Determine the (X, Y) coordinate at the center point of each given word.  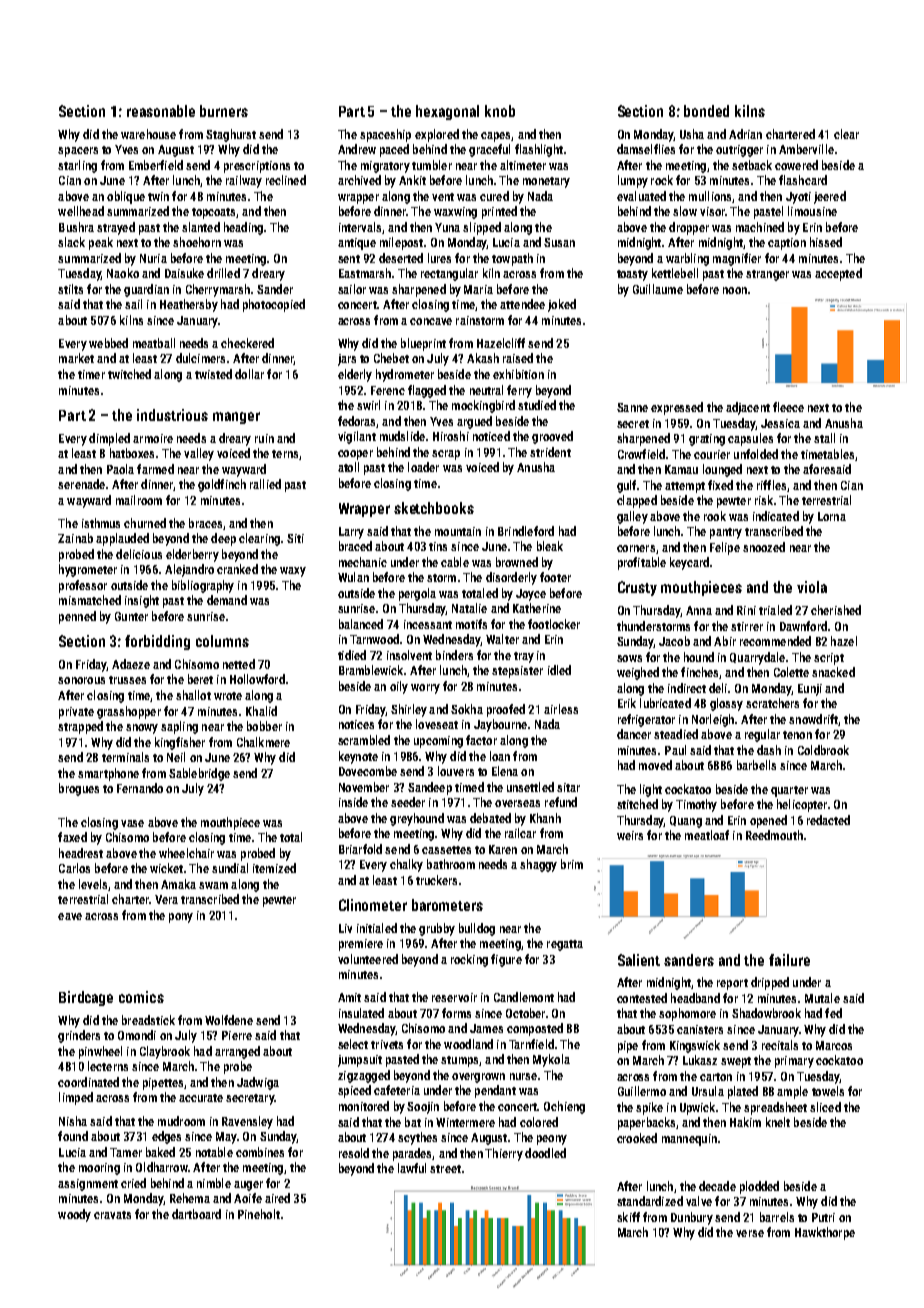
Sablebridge (199, 774)
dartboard (196, 1214)
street (445, 1169)
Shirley (409, 710)
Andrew (357, 149)
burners (224, 111)
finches (699, 672)
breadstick (148, 1020)
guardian (146, 290)
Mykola (551, 1060)
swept (736, 1062)
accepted (838, 274)
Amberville (806, 149)
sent (349, 259)
